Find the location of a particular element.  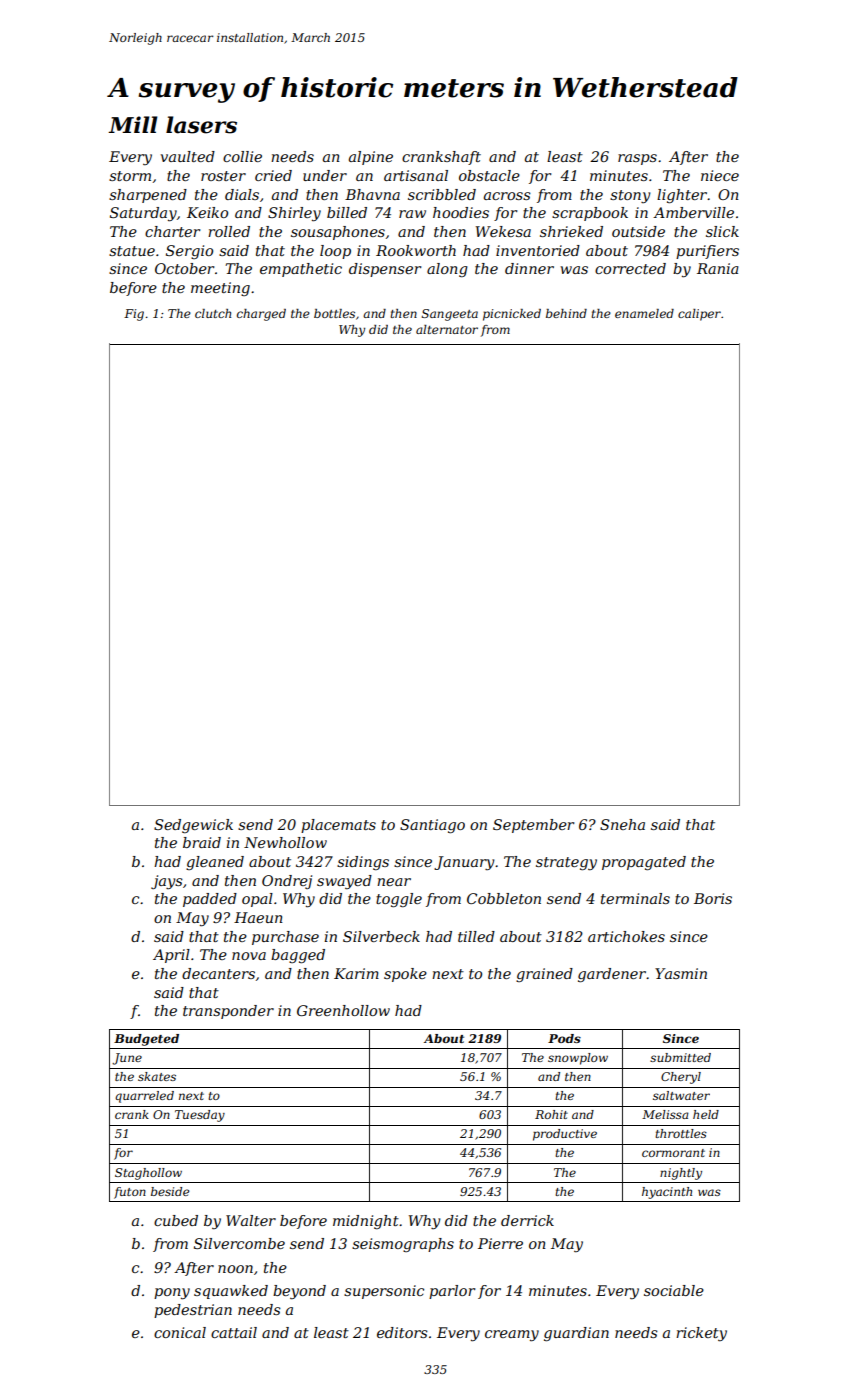

Mill is located at coordinates (132, 124).
